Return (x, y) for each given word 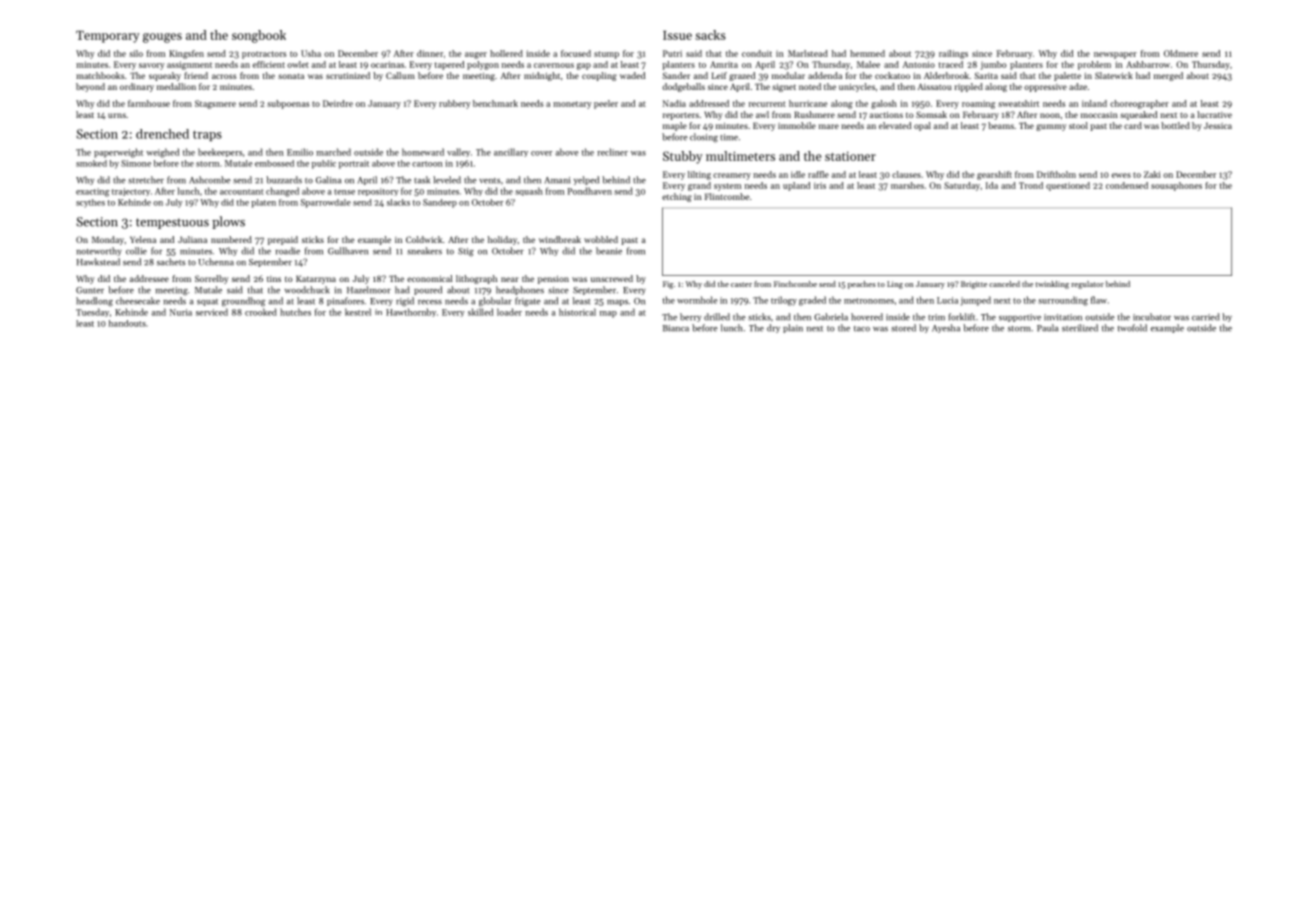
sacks (710, 35)
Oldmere (1181, 53)
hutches (295, 312)
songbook (259, 36)
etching (677, 197)
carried (1206, 317)
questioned (1068, 186)
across (224, 76)
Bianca (676, 328)
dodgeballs (683, 87)
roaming (978, 104)
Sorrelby (211, 279)
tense (344, 192)
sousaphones (1176, 186)
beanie (609, 251)
